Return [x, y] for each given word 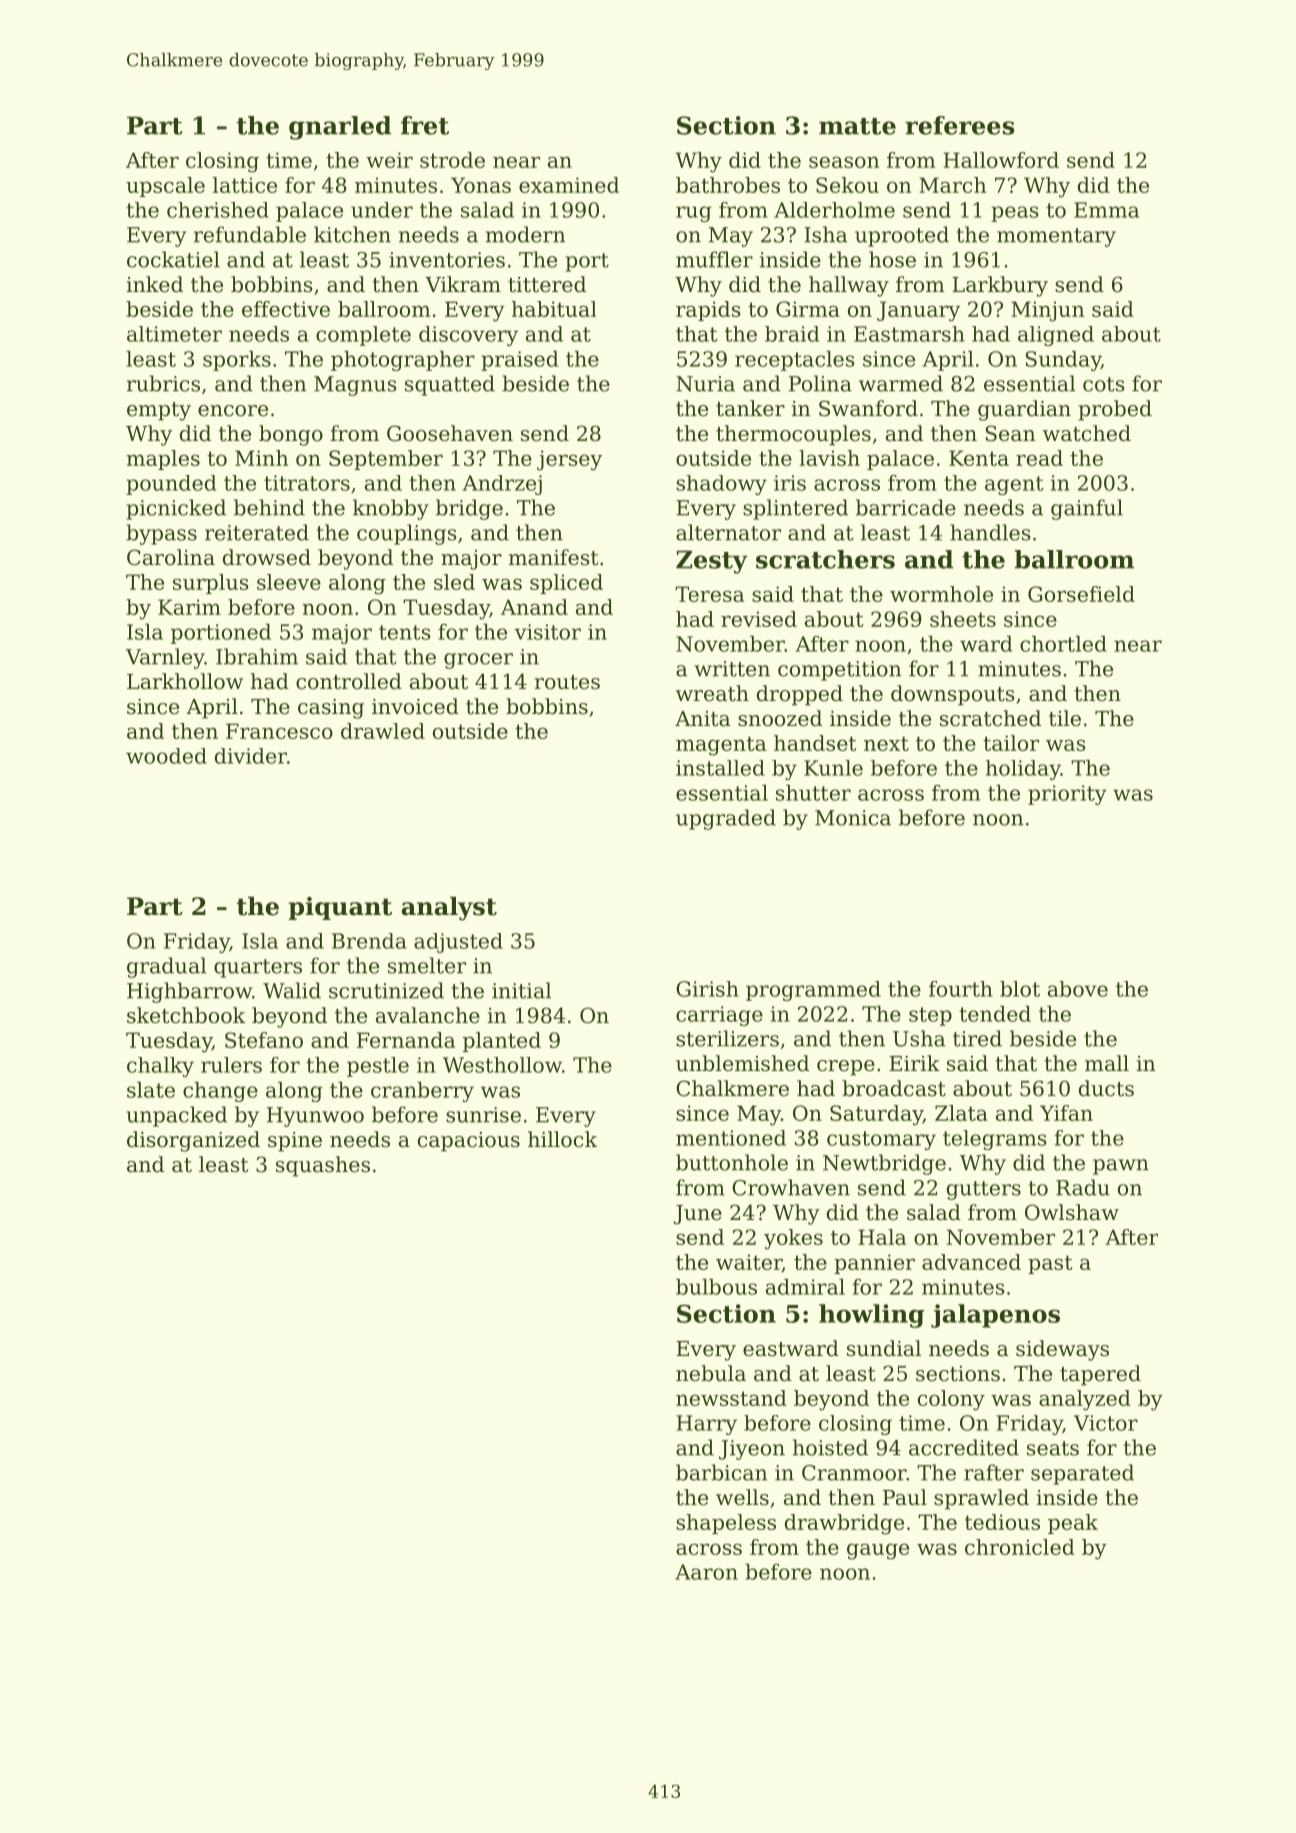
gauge [878, 1551]
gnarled [340, 128]
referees [959, 125]
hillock [562, 1139]
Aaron [706, 1572]
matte [857, 126]
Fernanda [406, 1040]
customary [881, 1140]
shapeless [726, 1524]
